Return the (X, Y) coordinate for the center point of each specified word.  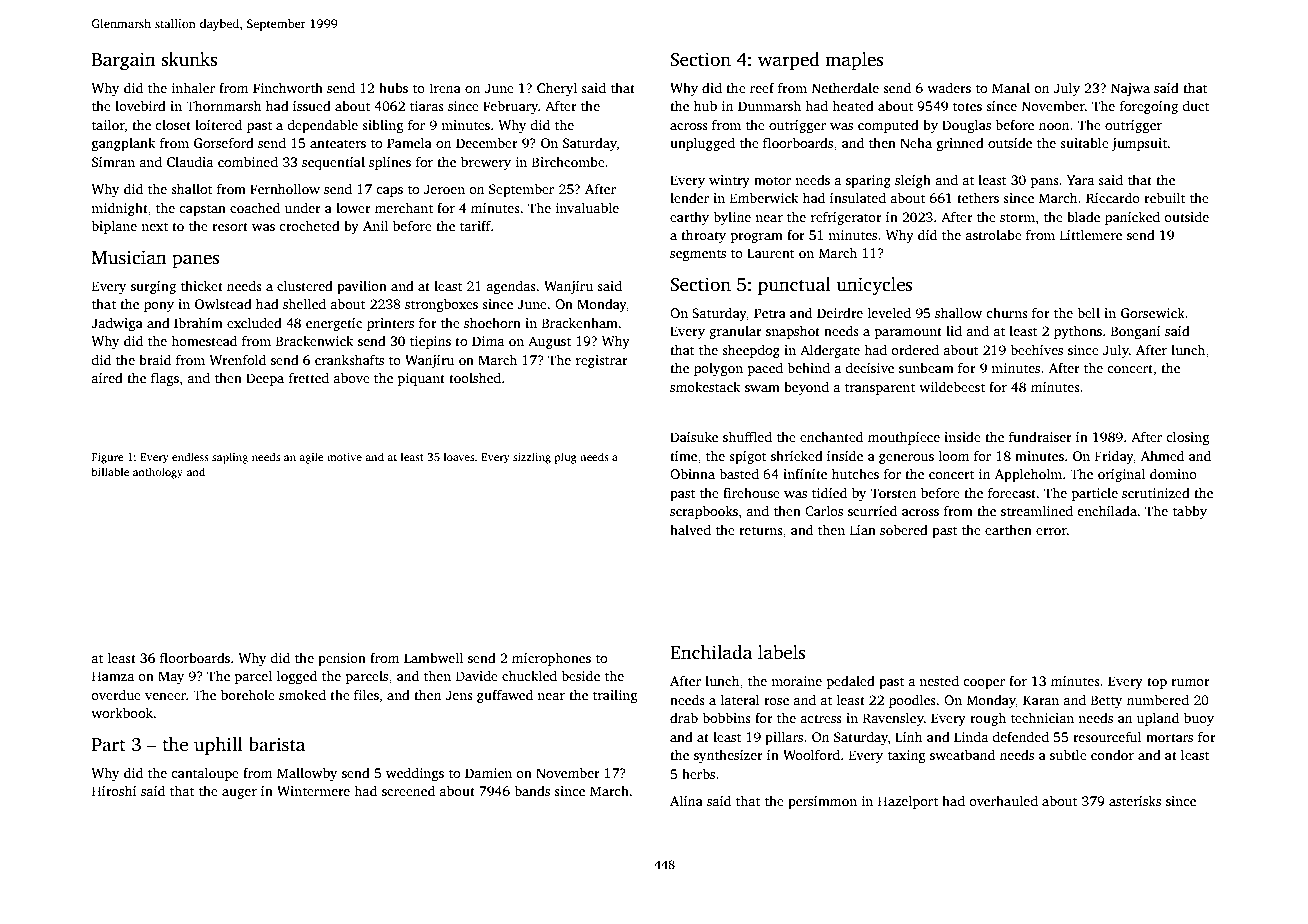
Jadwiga (117, 324)
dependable (323, 126)
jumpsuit (1139, 144)
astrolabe (994, 234)
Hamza (113, 676)
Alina (686, 800)
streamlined (1037, 510)
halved (690, 529)
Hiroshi (114, 790)
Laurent (770, 253)
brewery (486, 163)
